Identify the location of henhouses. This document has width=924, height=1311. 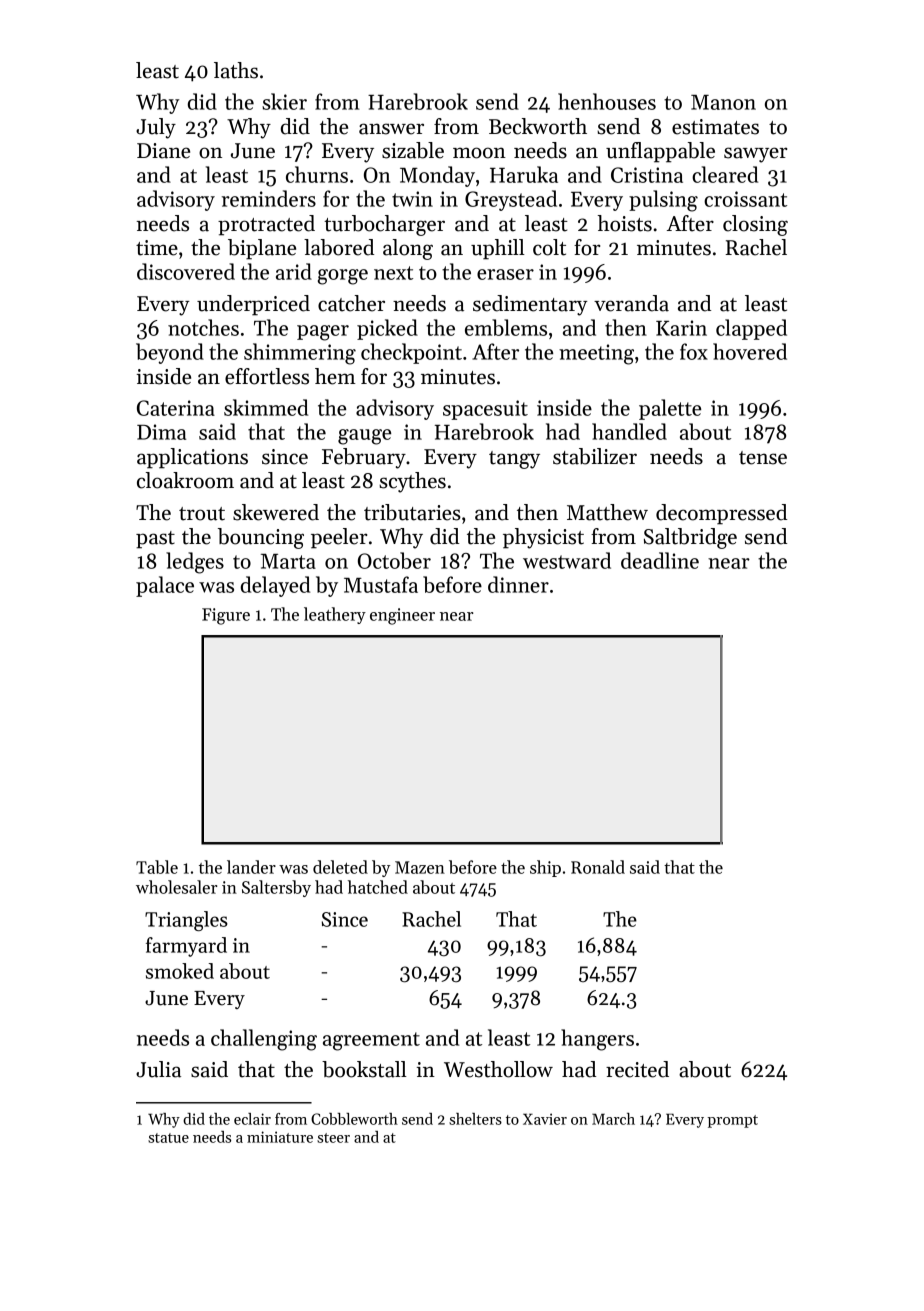
(607, 101).
